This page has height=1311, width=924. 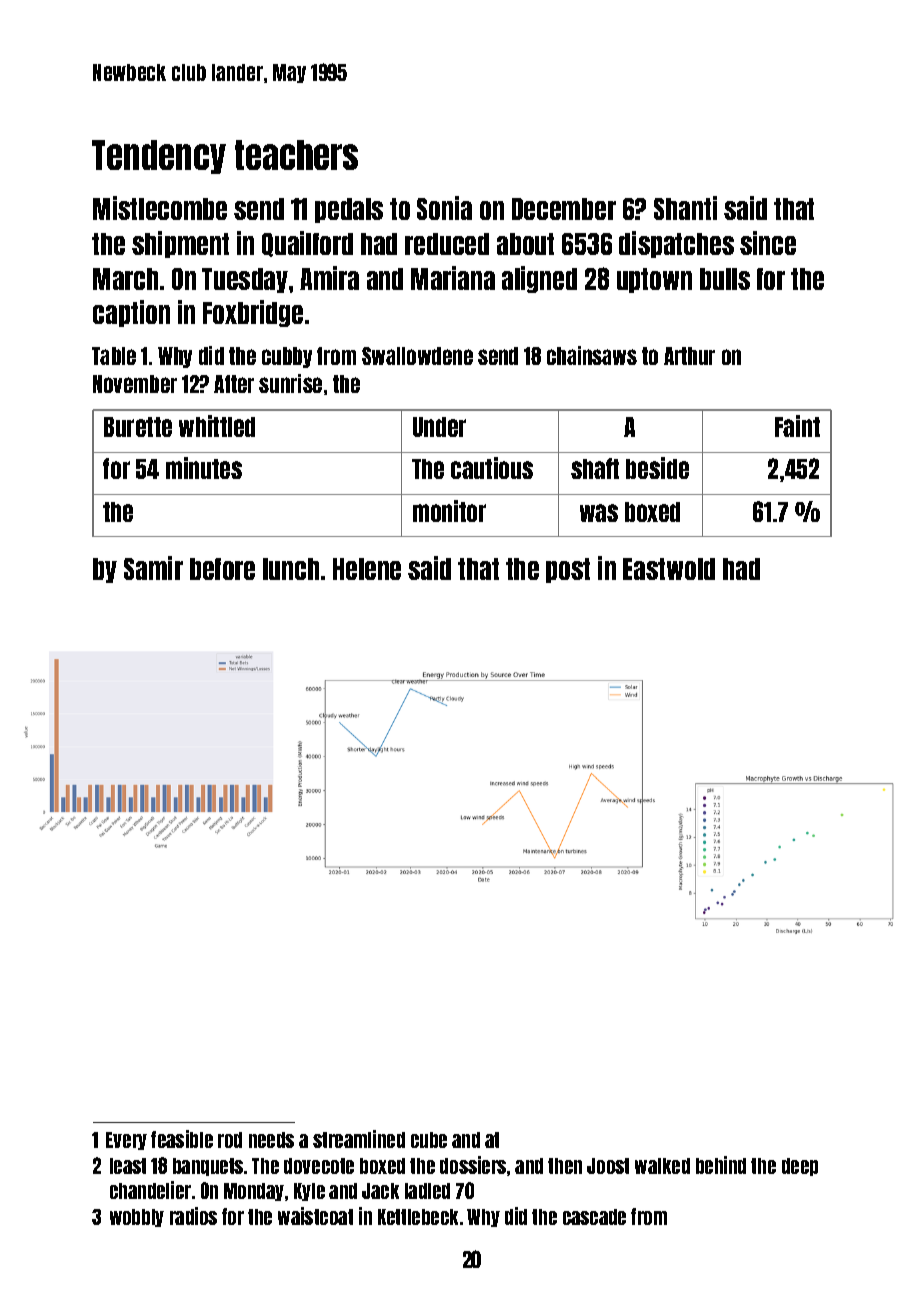 What do you see at coordinates (367, 569) in the page?
I see `Helene` at bounding box center [367, 569].
